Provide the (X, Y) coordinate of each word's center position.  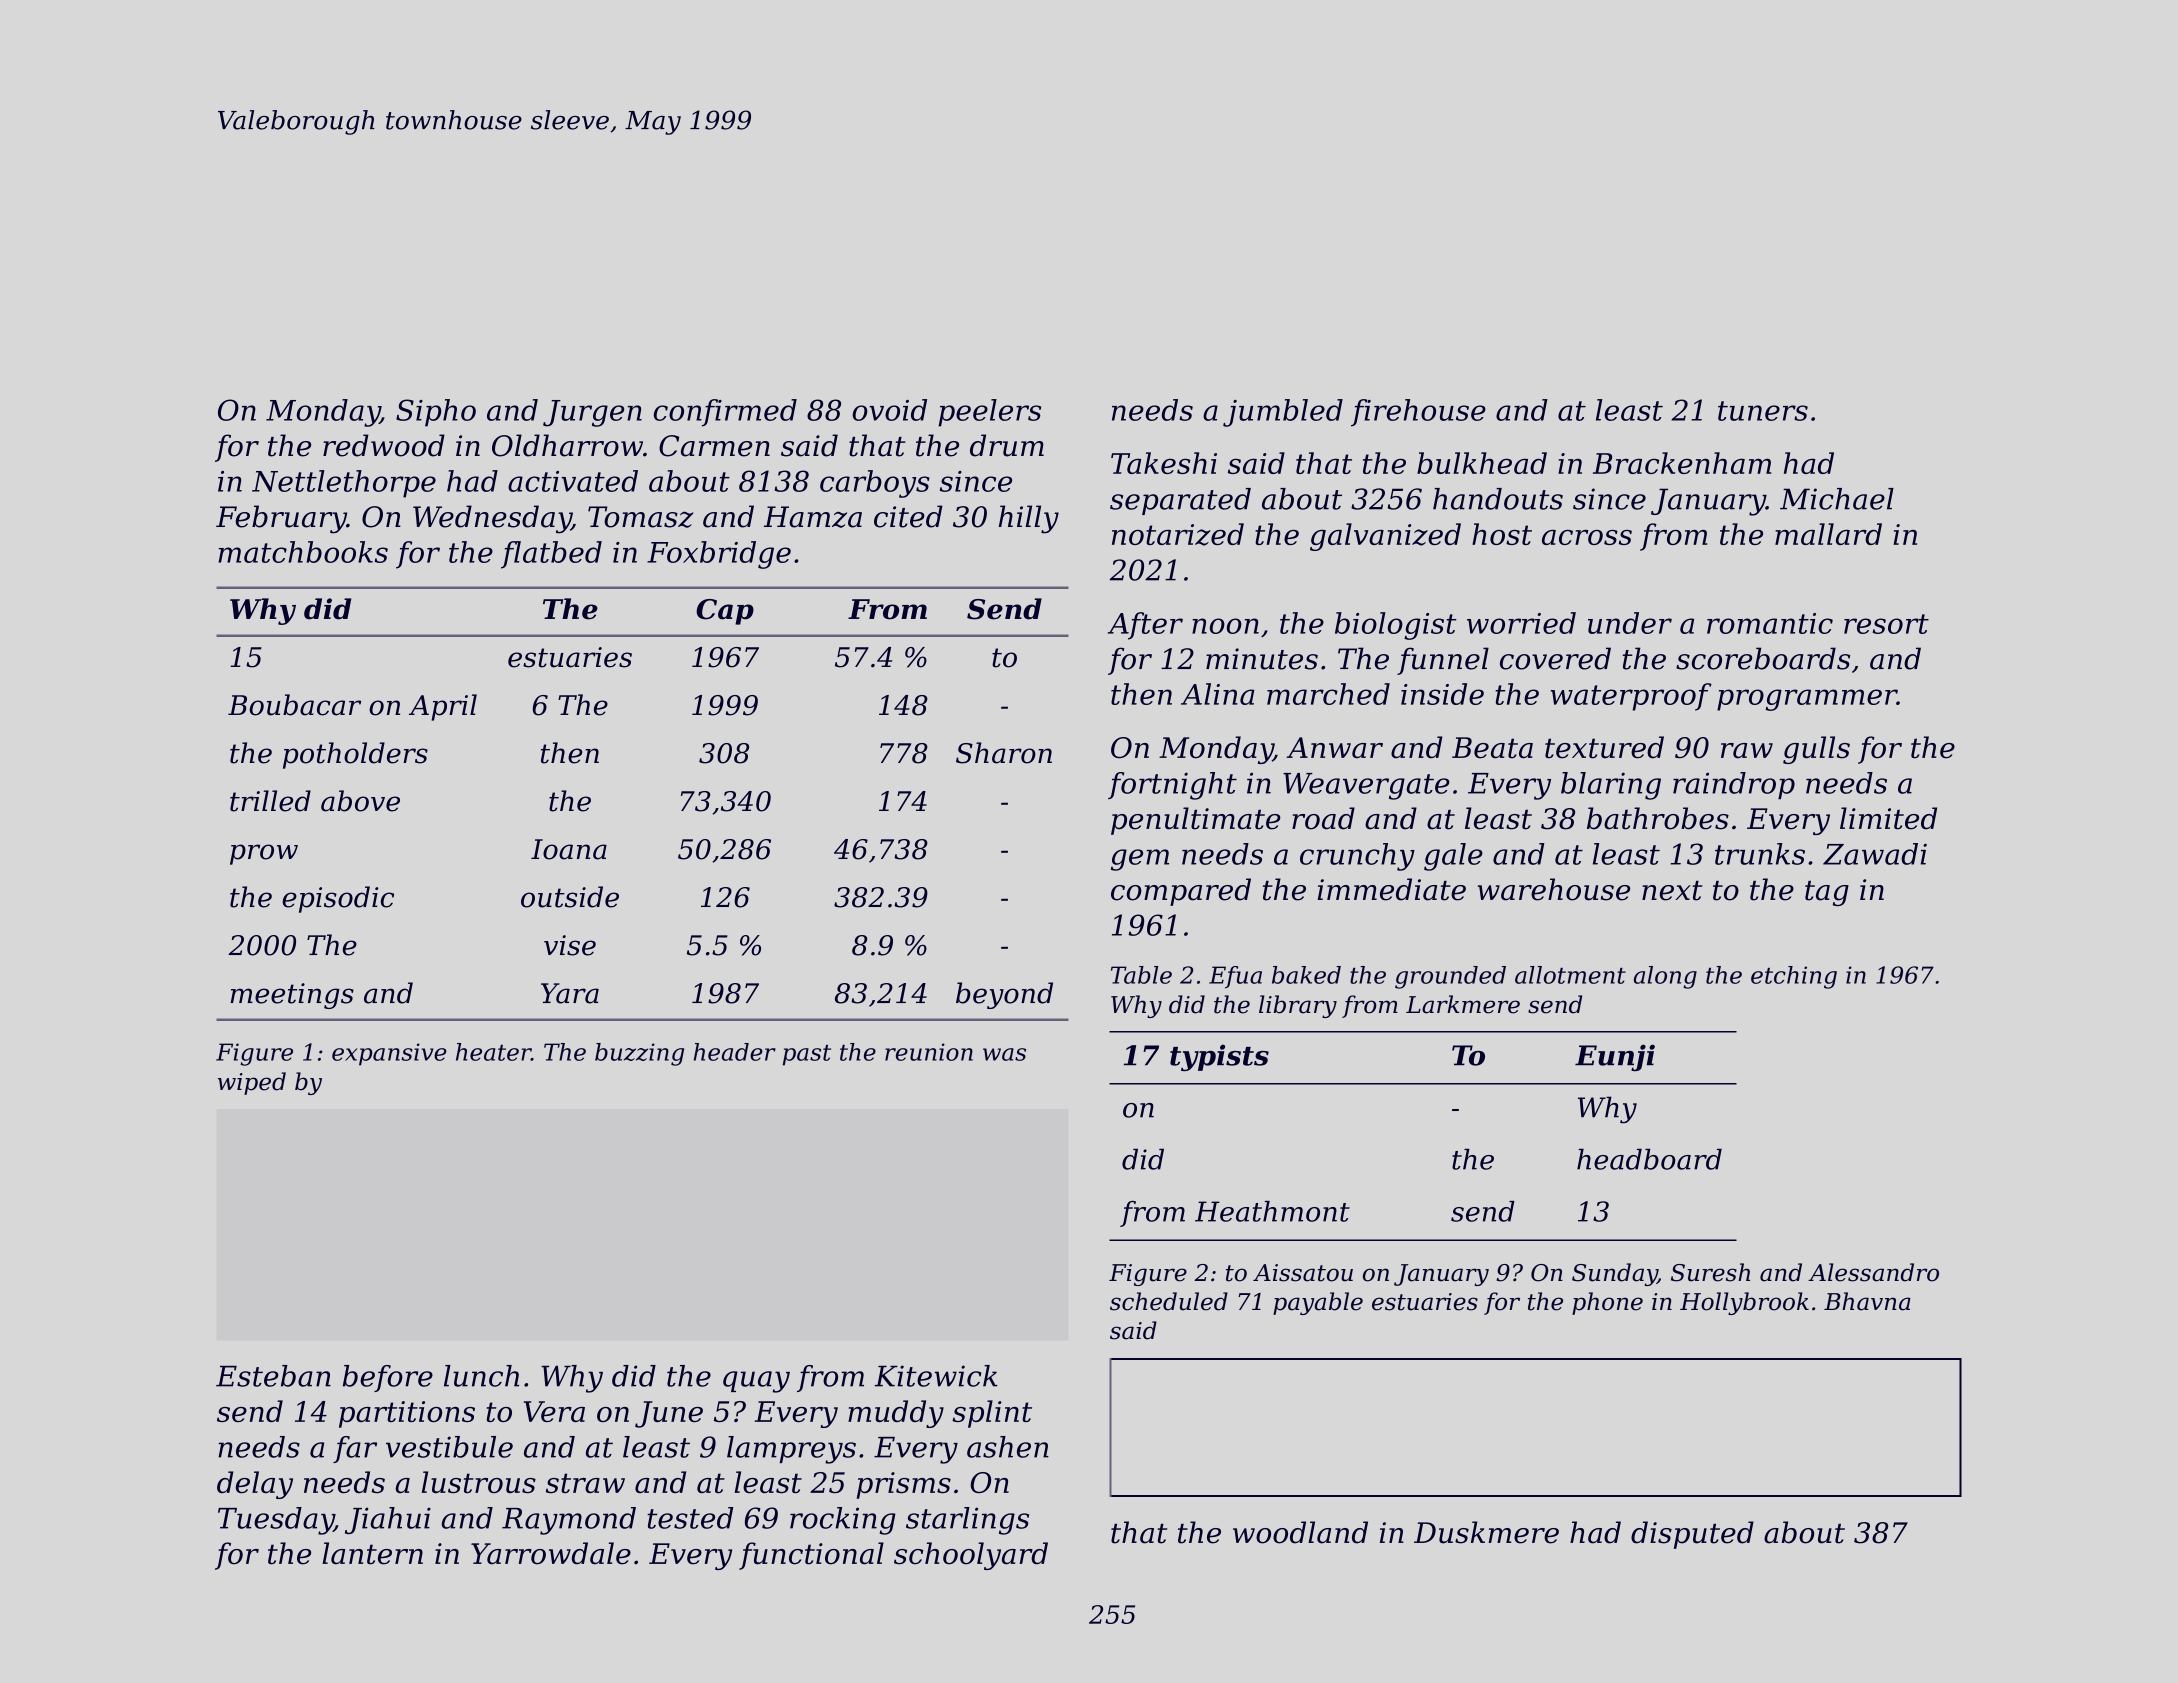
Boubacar (294, 705)
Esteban (273, 1376)
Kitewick (936, 1376)
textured (1604, 747)
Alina (1218, 694)
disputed (1692, 1535)
